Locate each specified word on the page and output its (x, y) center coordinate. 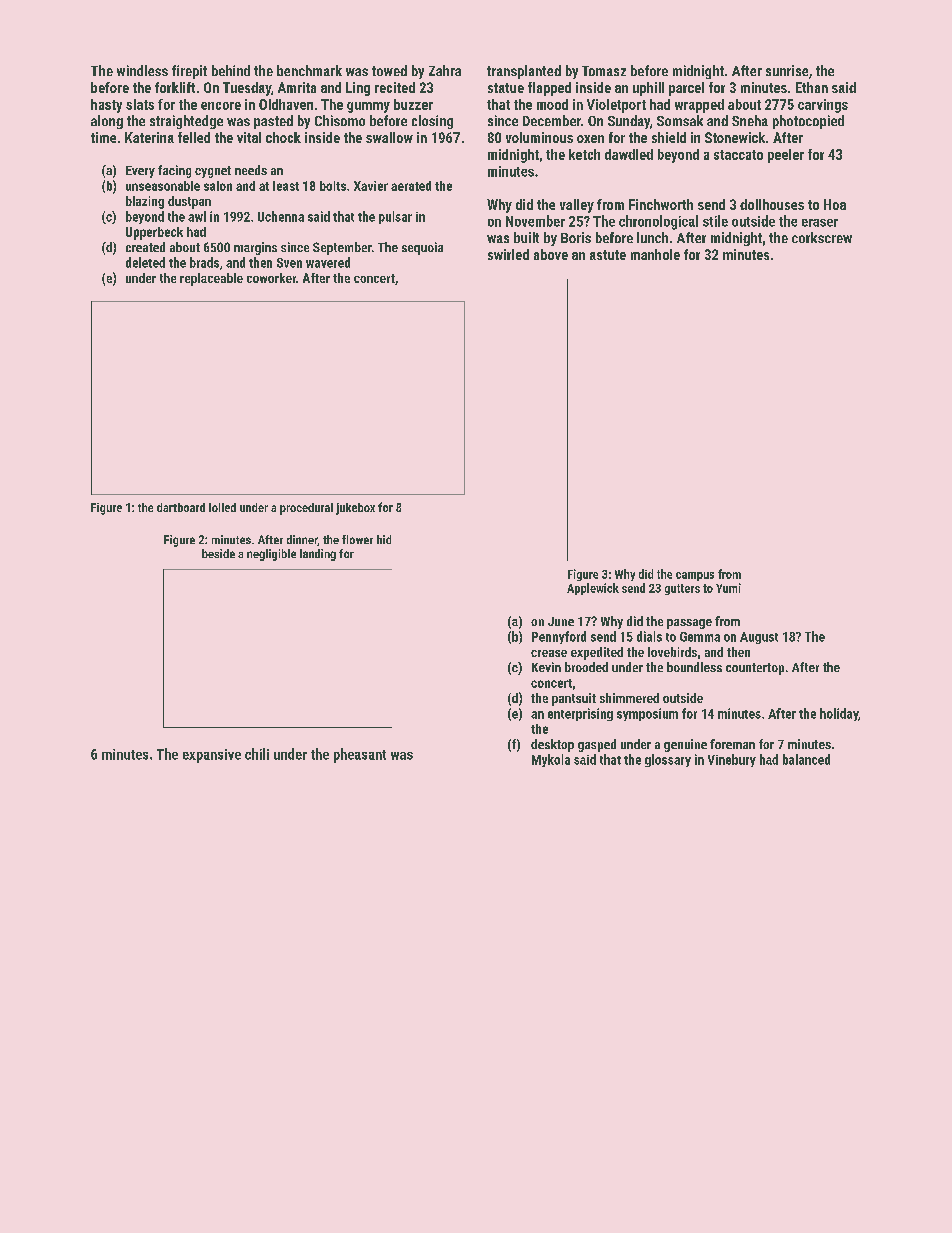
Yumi (728, 588)
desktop (552, 745)
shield (669, 137)
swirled (508, 254)
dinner (302, 540)
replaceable (211, 279)
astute (608, 255)
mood (552, 104)
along (107, 122)
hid (384, 539)
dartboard (181, 507)
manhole (655, 254)
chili (257, 754)
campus (695, 576)
